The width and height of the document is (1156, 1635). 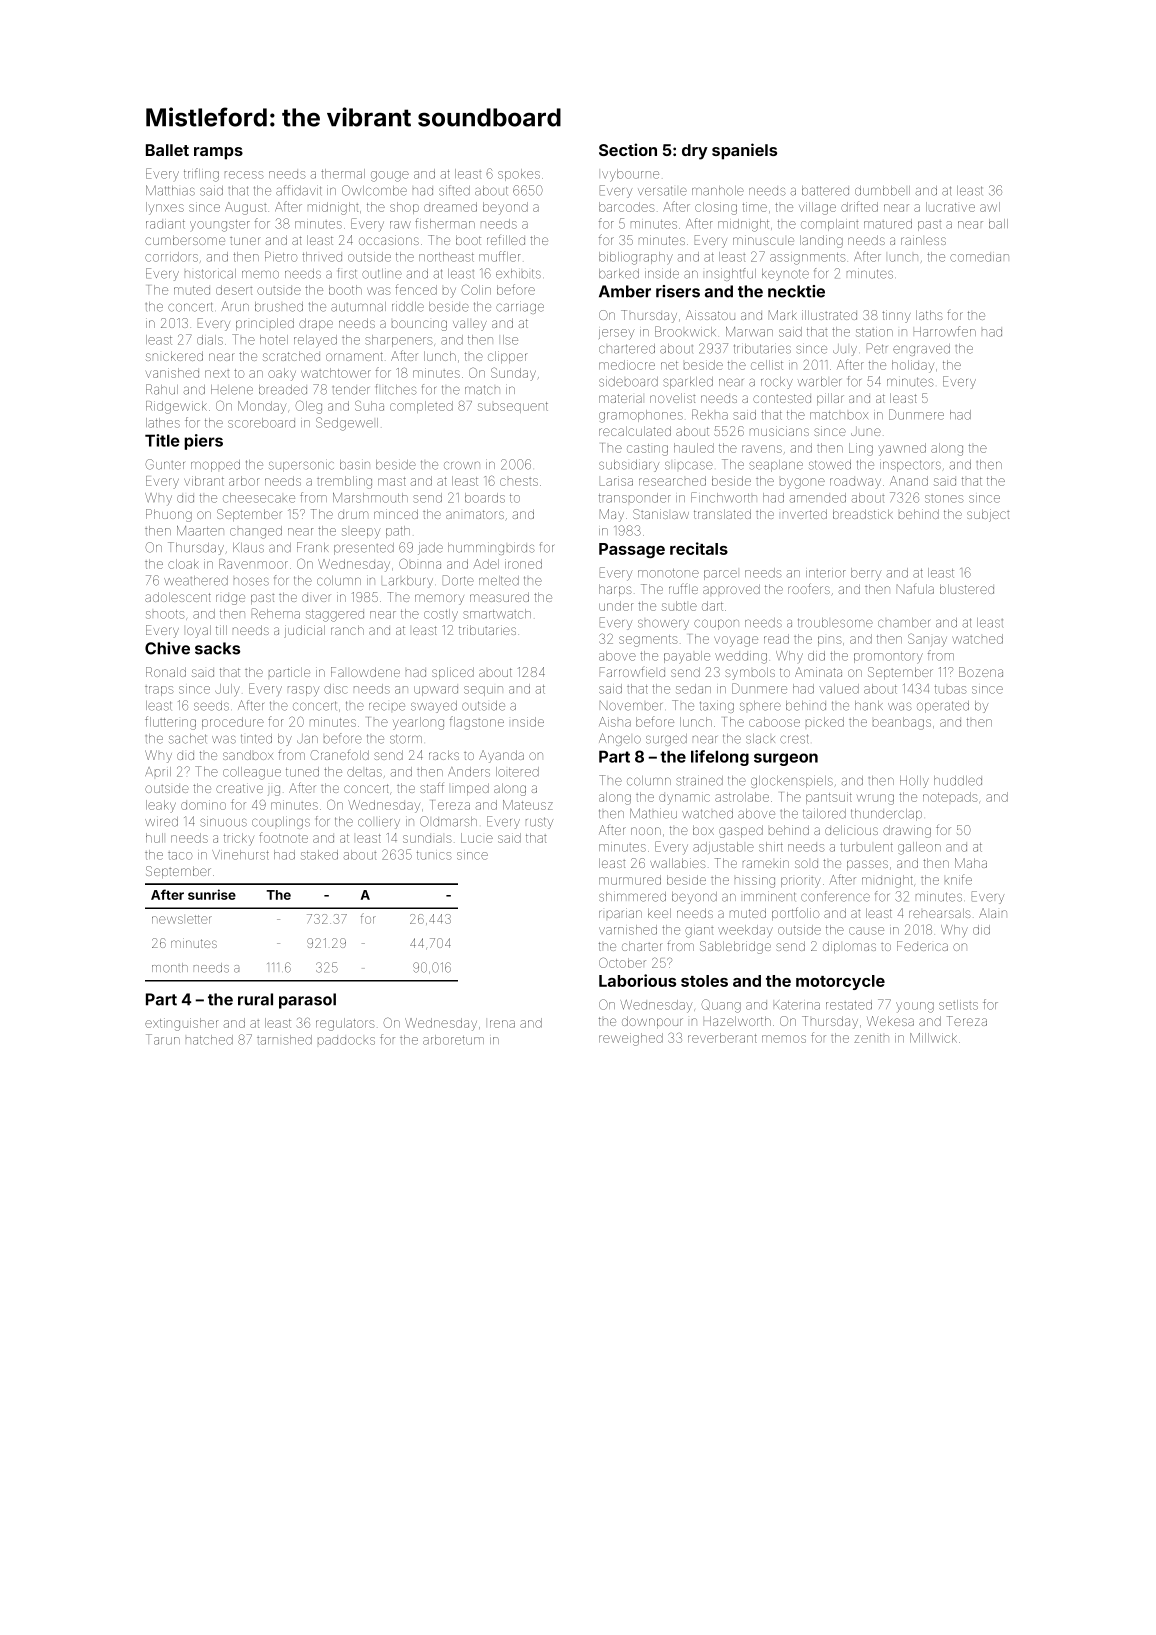 I want to click on Section, so click(x=628, y=149).
